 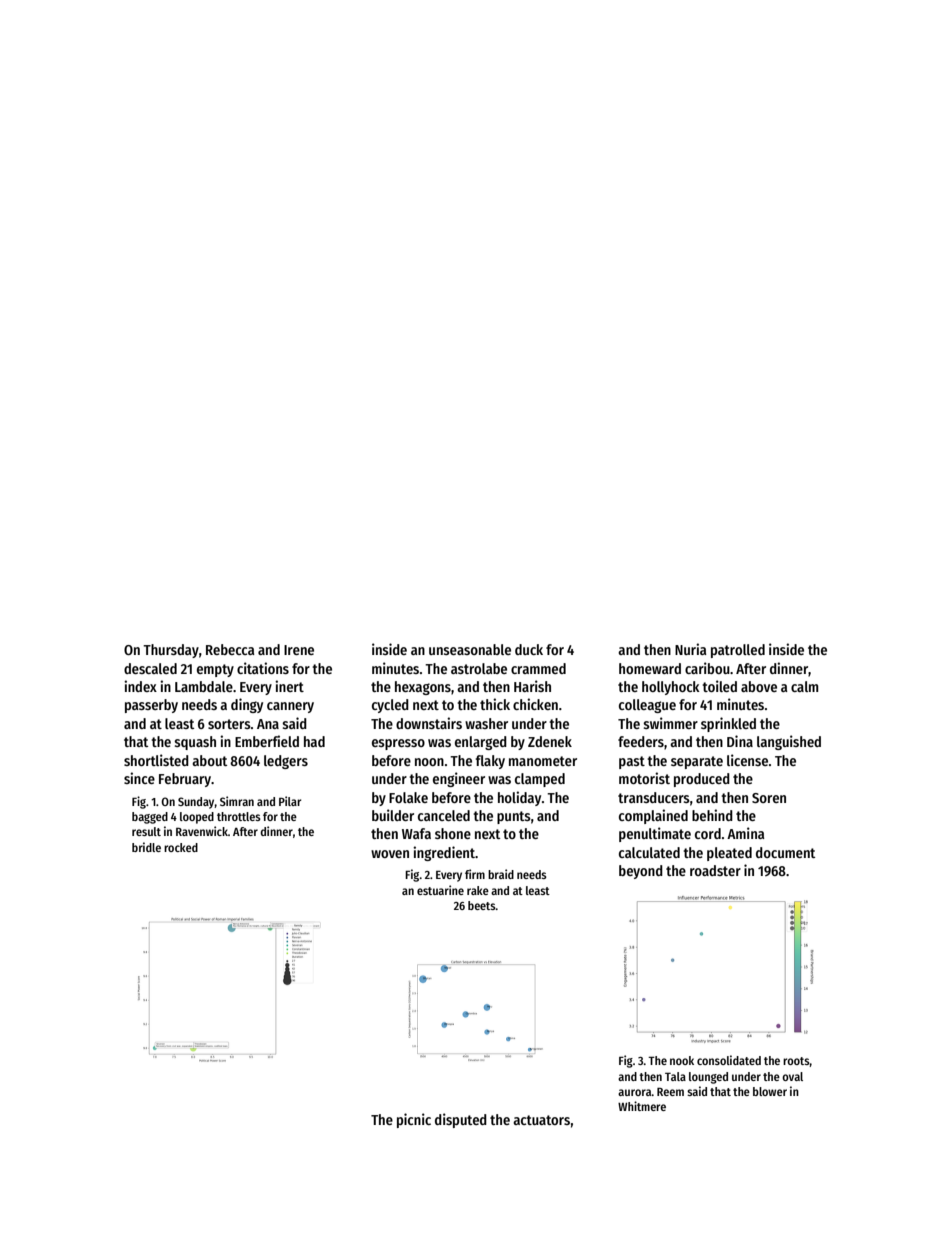 What do you see at coordinates (715, 870) in the screenshot?
I see `roadster` at bounding box center [715, 870].
